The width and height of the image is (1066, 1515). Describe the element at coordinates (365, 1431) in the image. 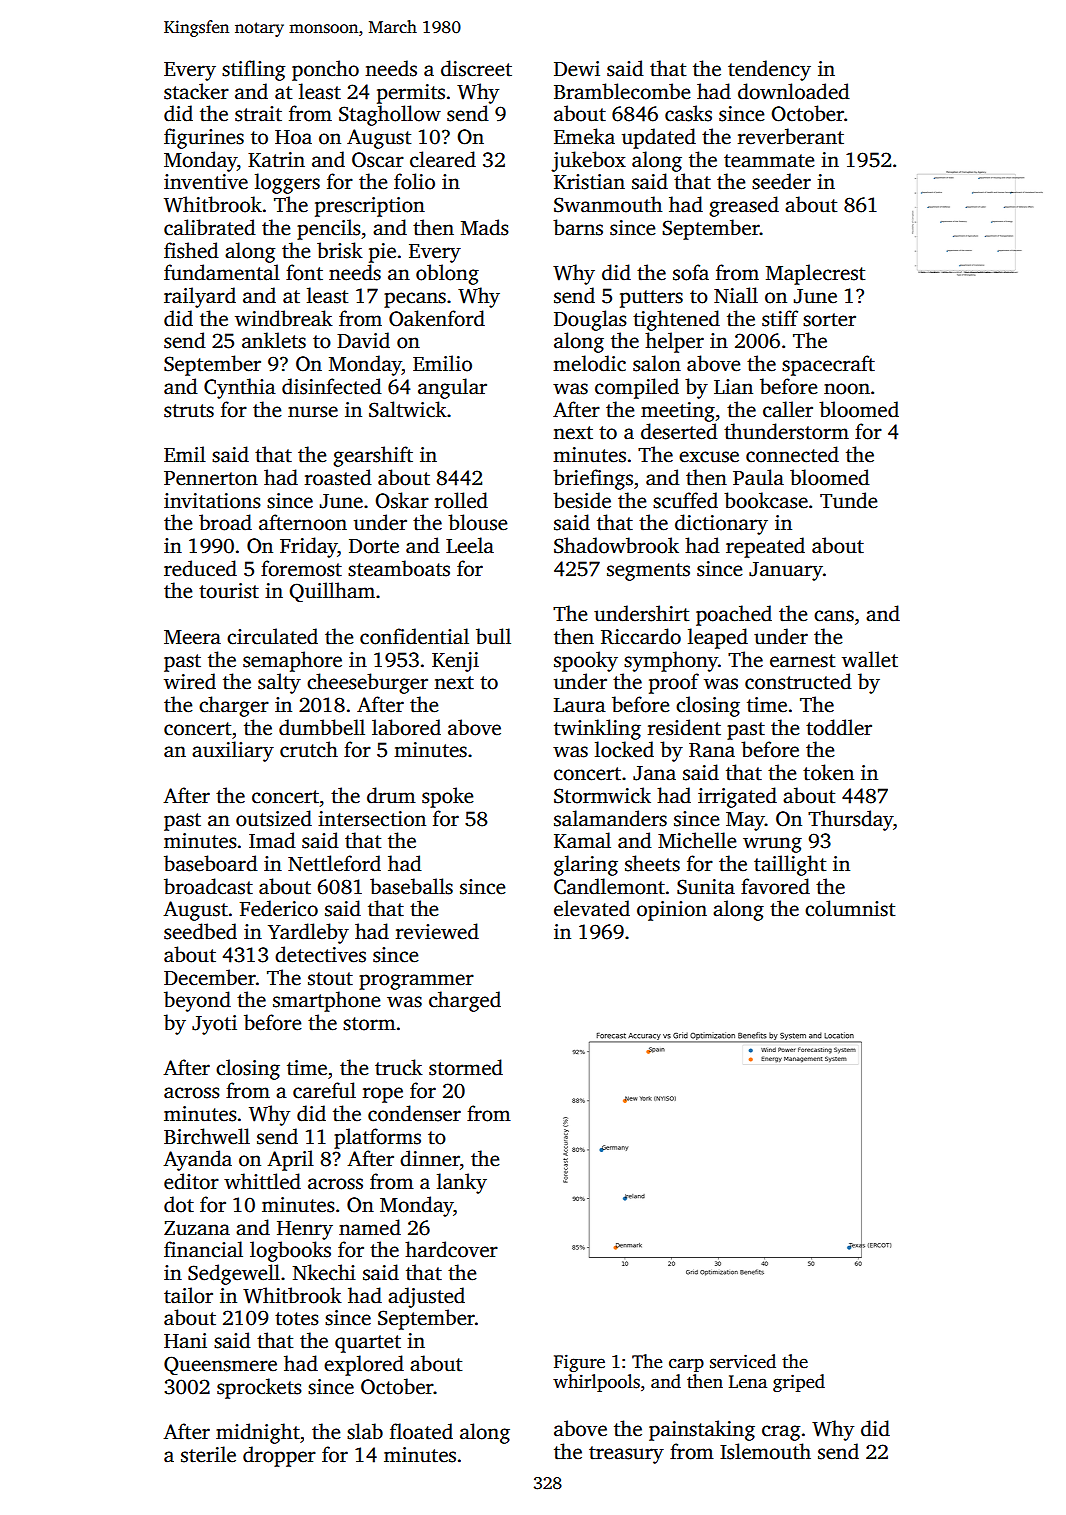

I see `slab` at that location.
